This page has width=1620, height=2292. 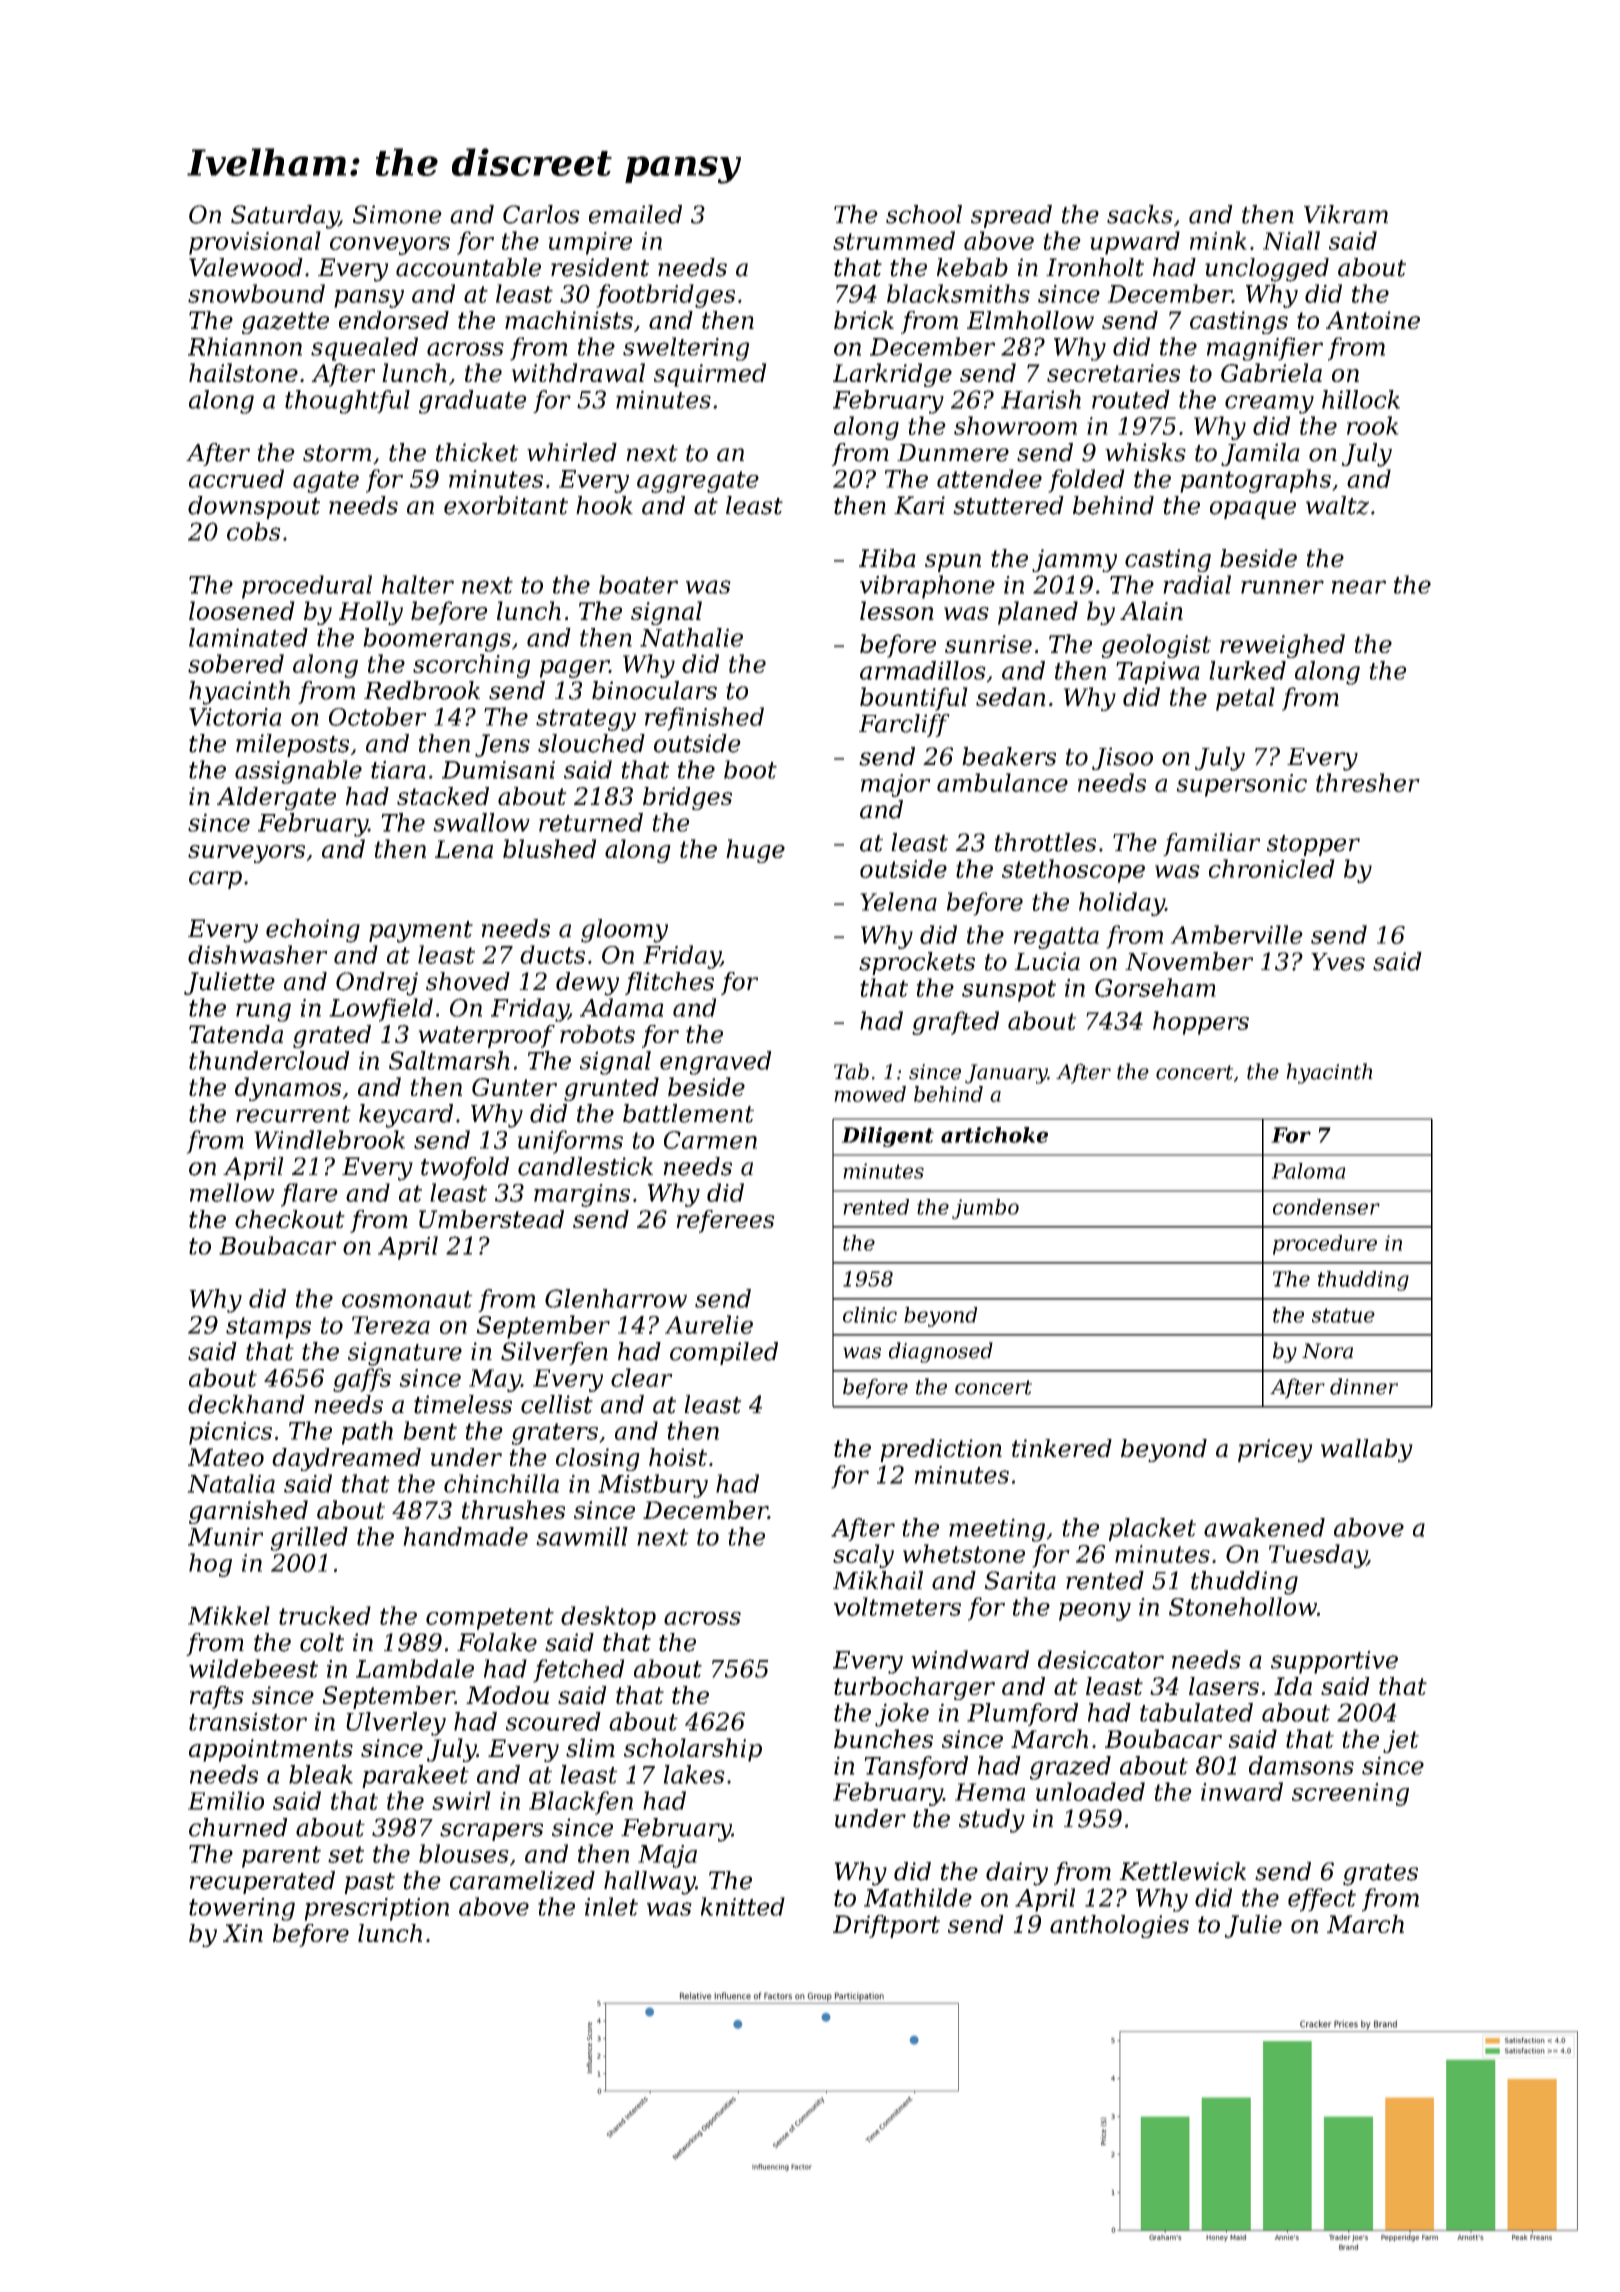 What do you see at coordinates (1338, 962) in the page?
I see `Yves` at bounding box center [1338, 962].
